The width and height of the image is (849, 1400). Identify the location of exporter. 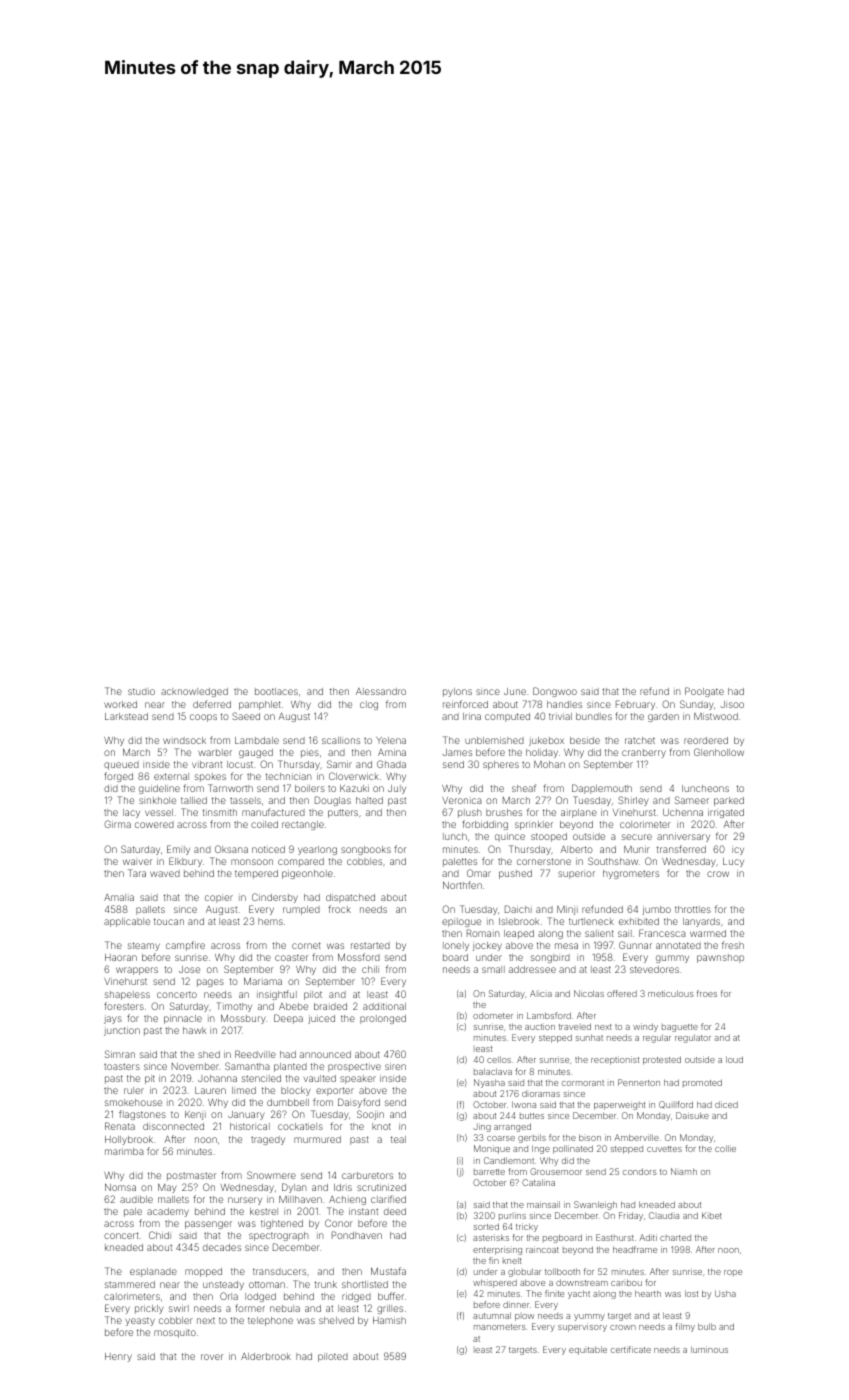
(335, 1091).
